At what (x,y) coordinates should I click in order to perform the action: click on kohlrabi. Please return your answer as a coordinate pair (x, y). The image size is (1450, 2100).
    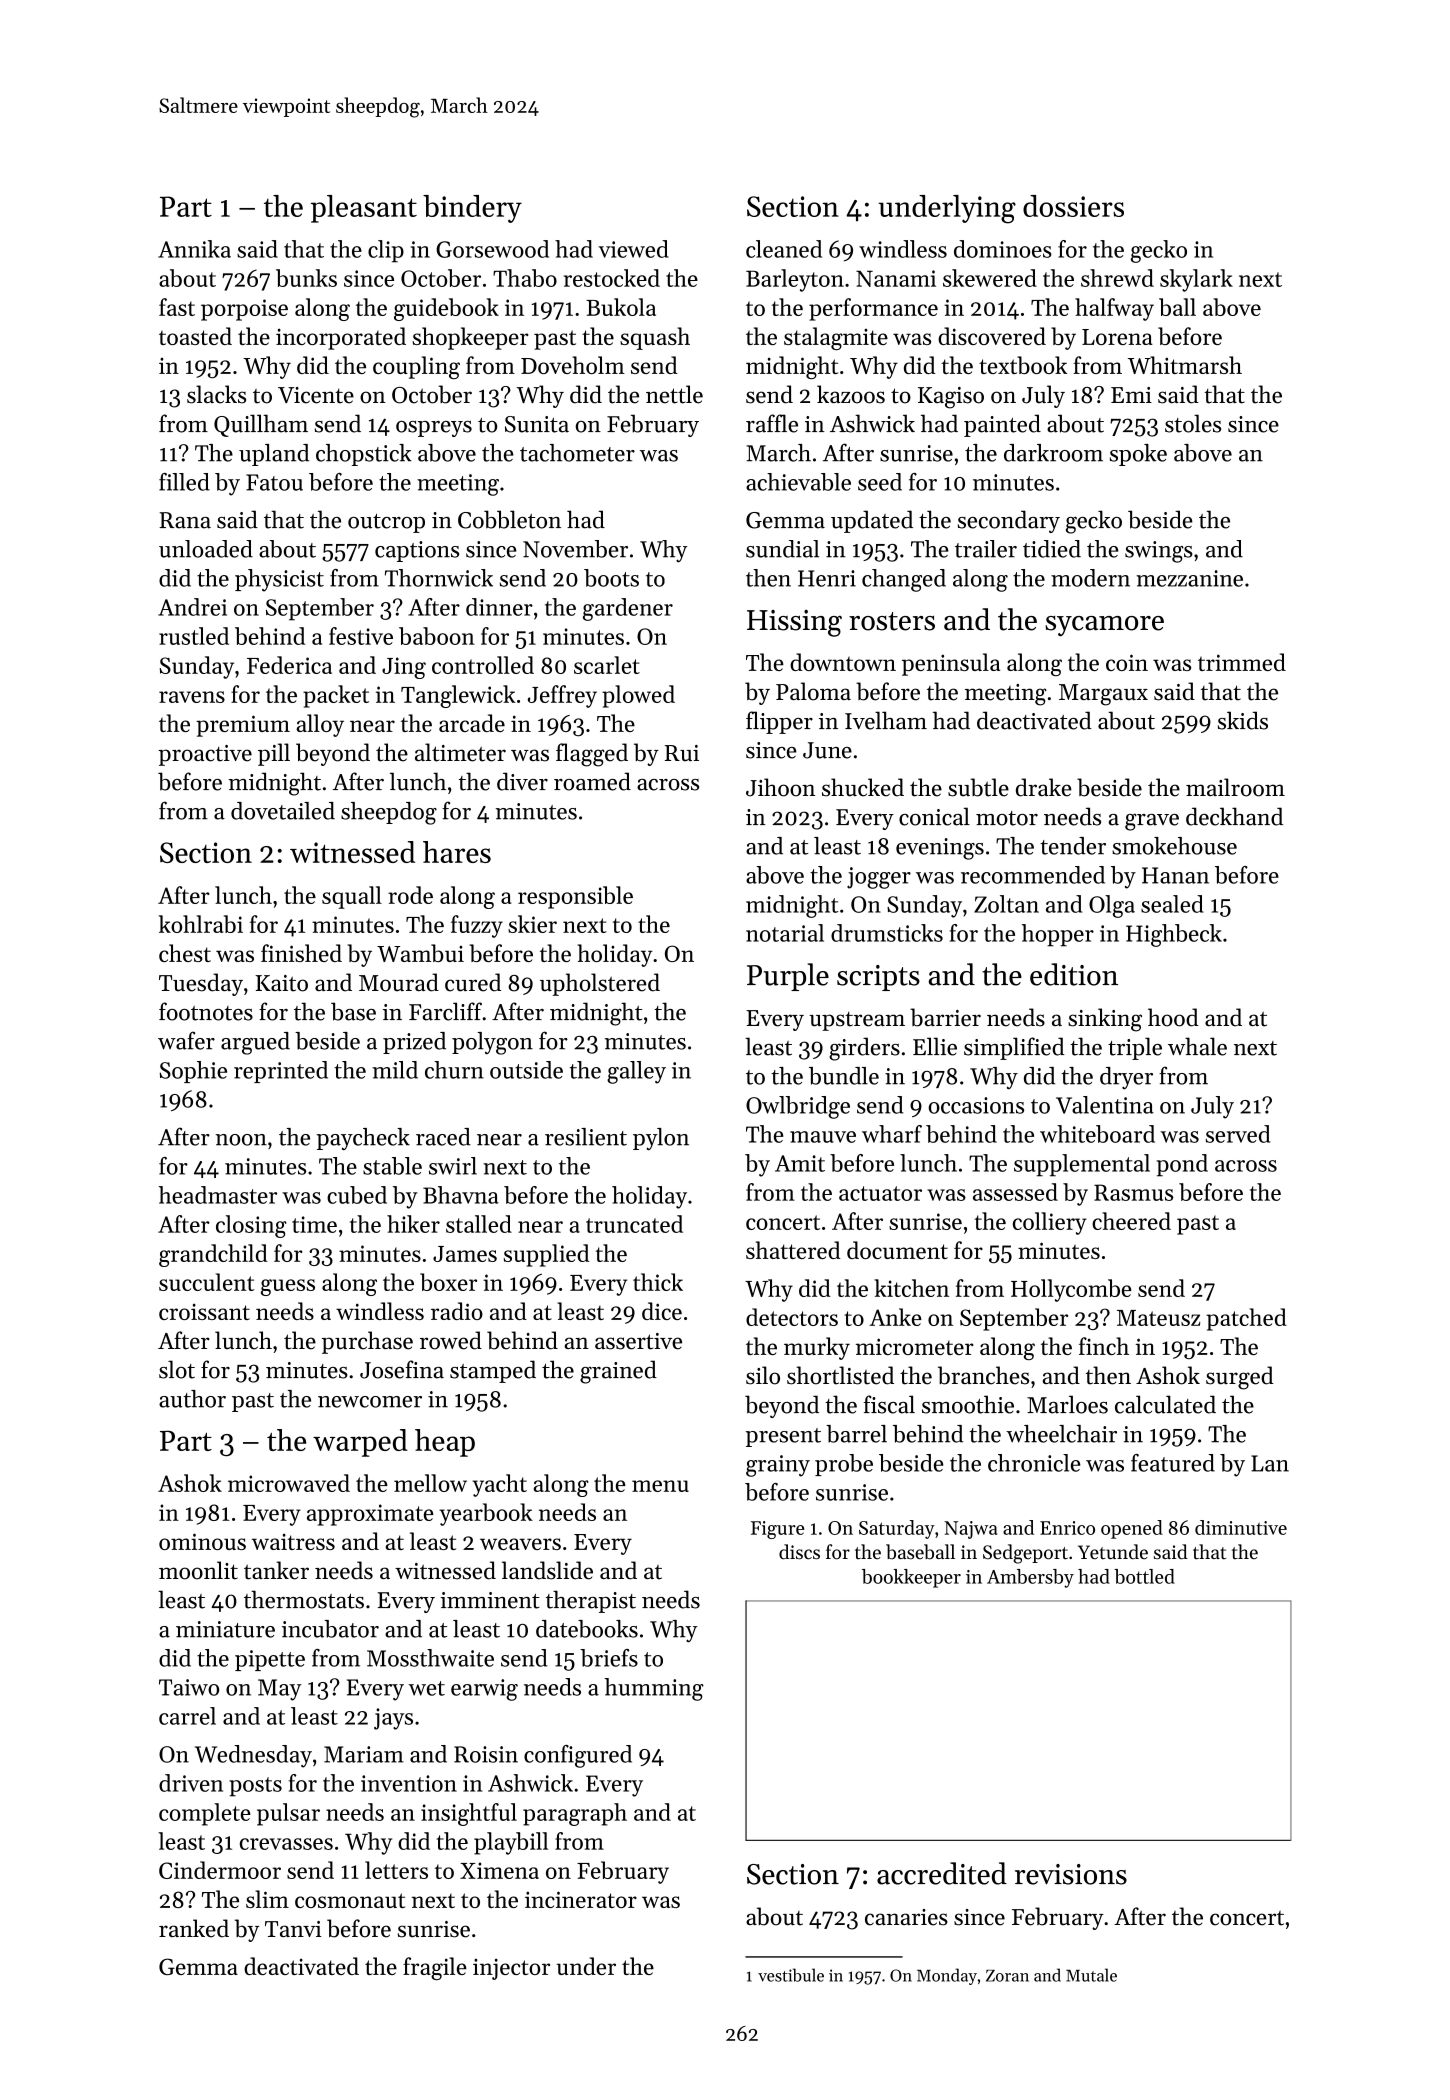
    Looking at the image, I should click on (201, 924).
